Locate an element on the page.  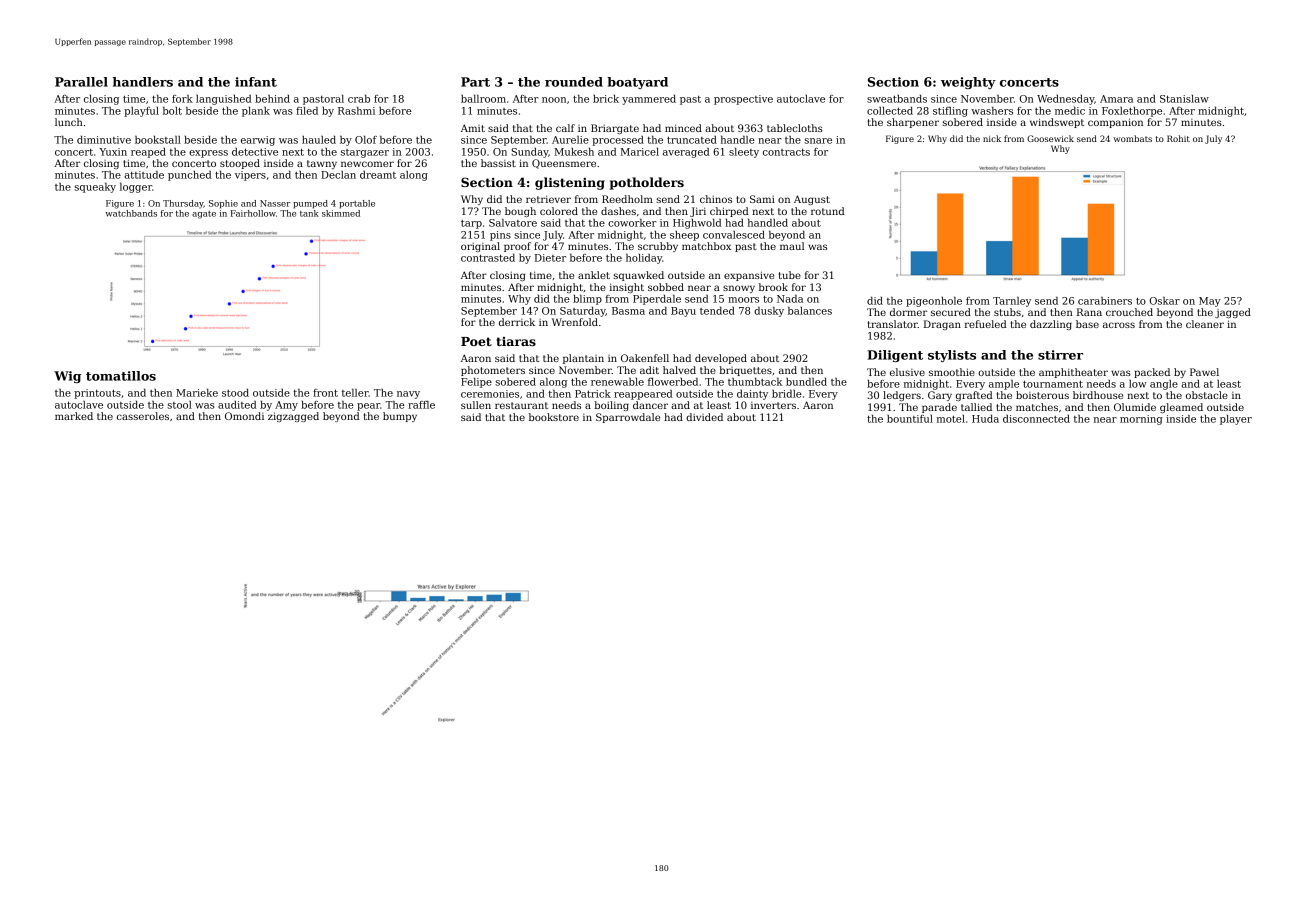
rotund is located at coordinates (827, 211).
